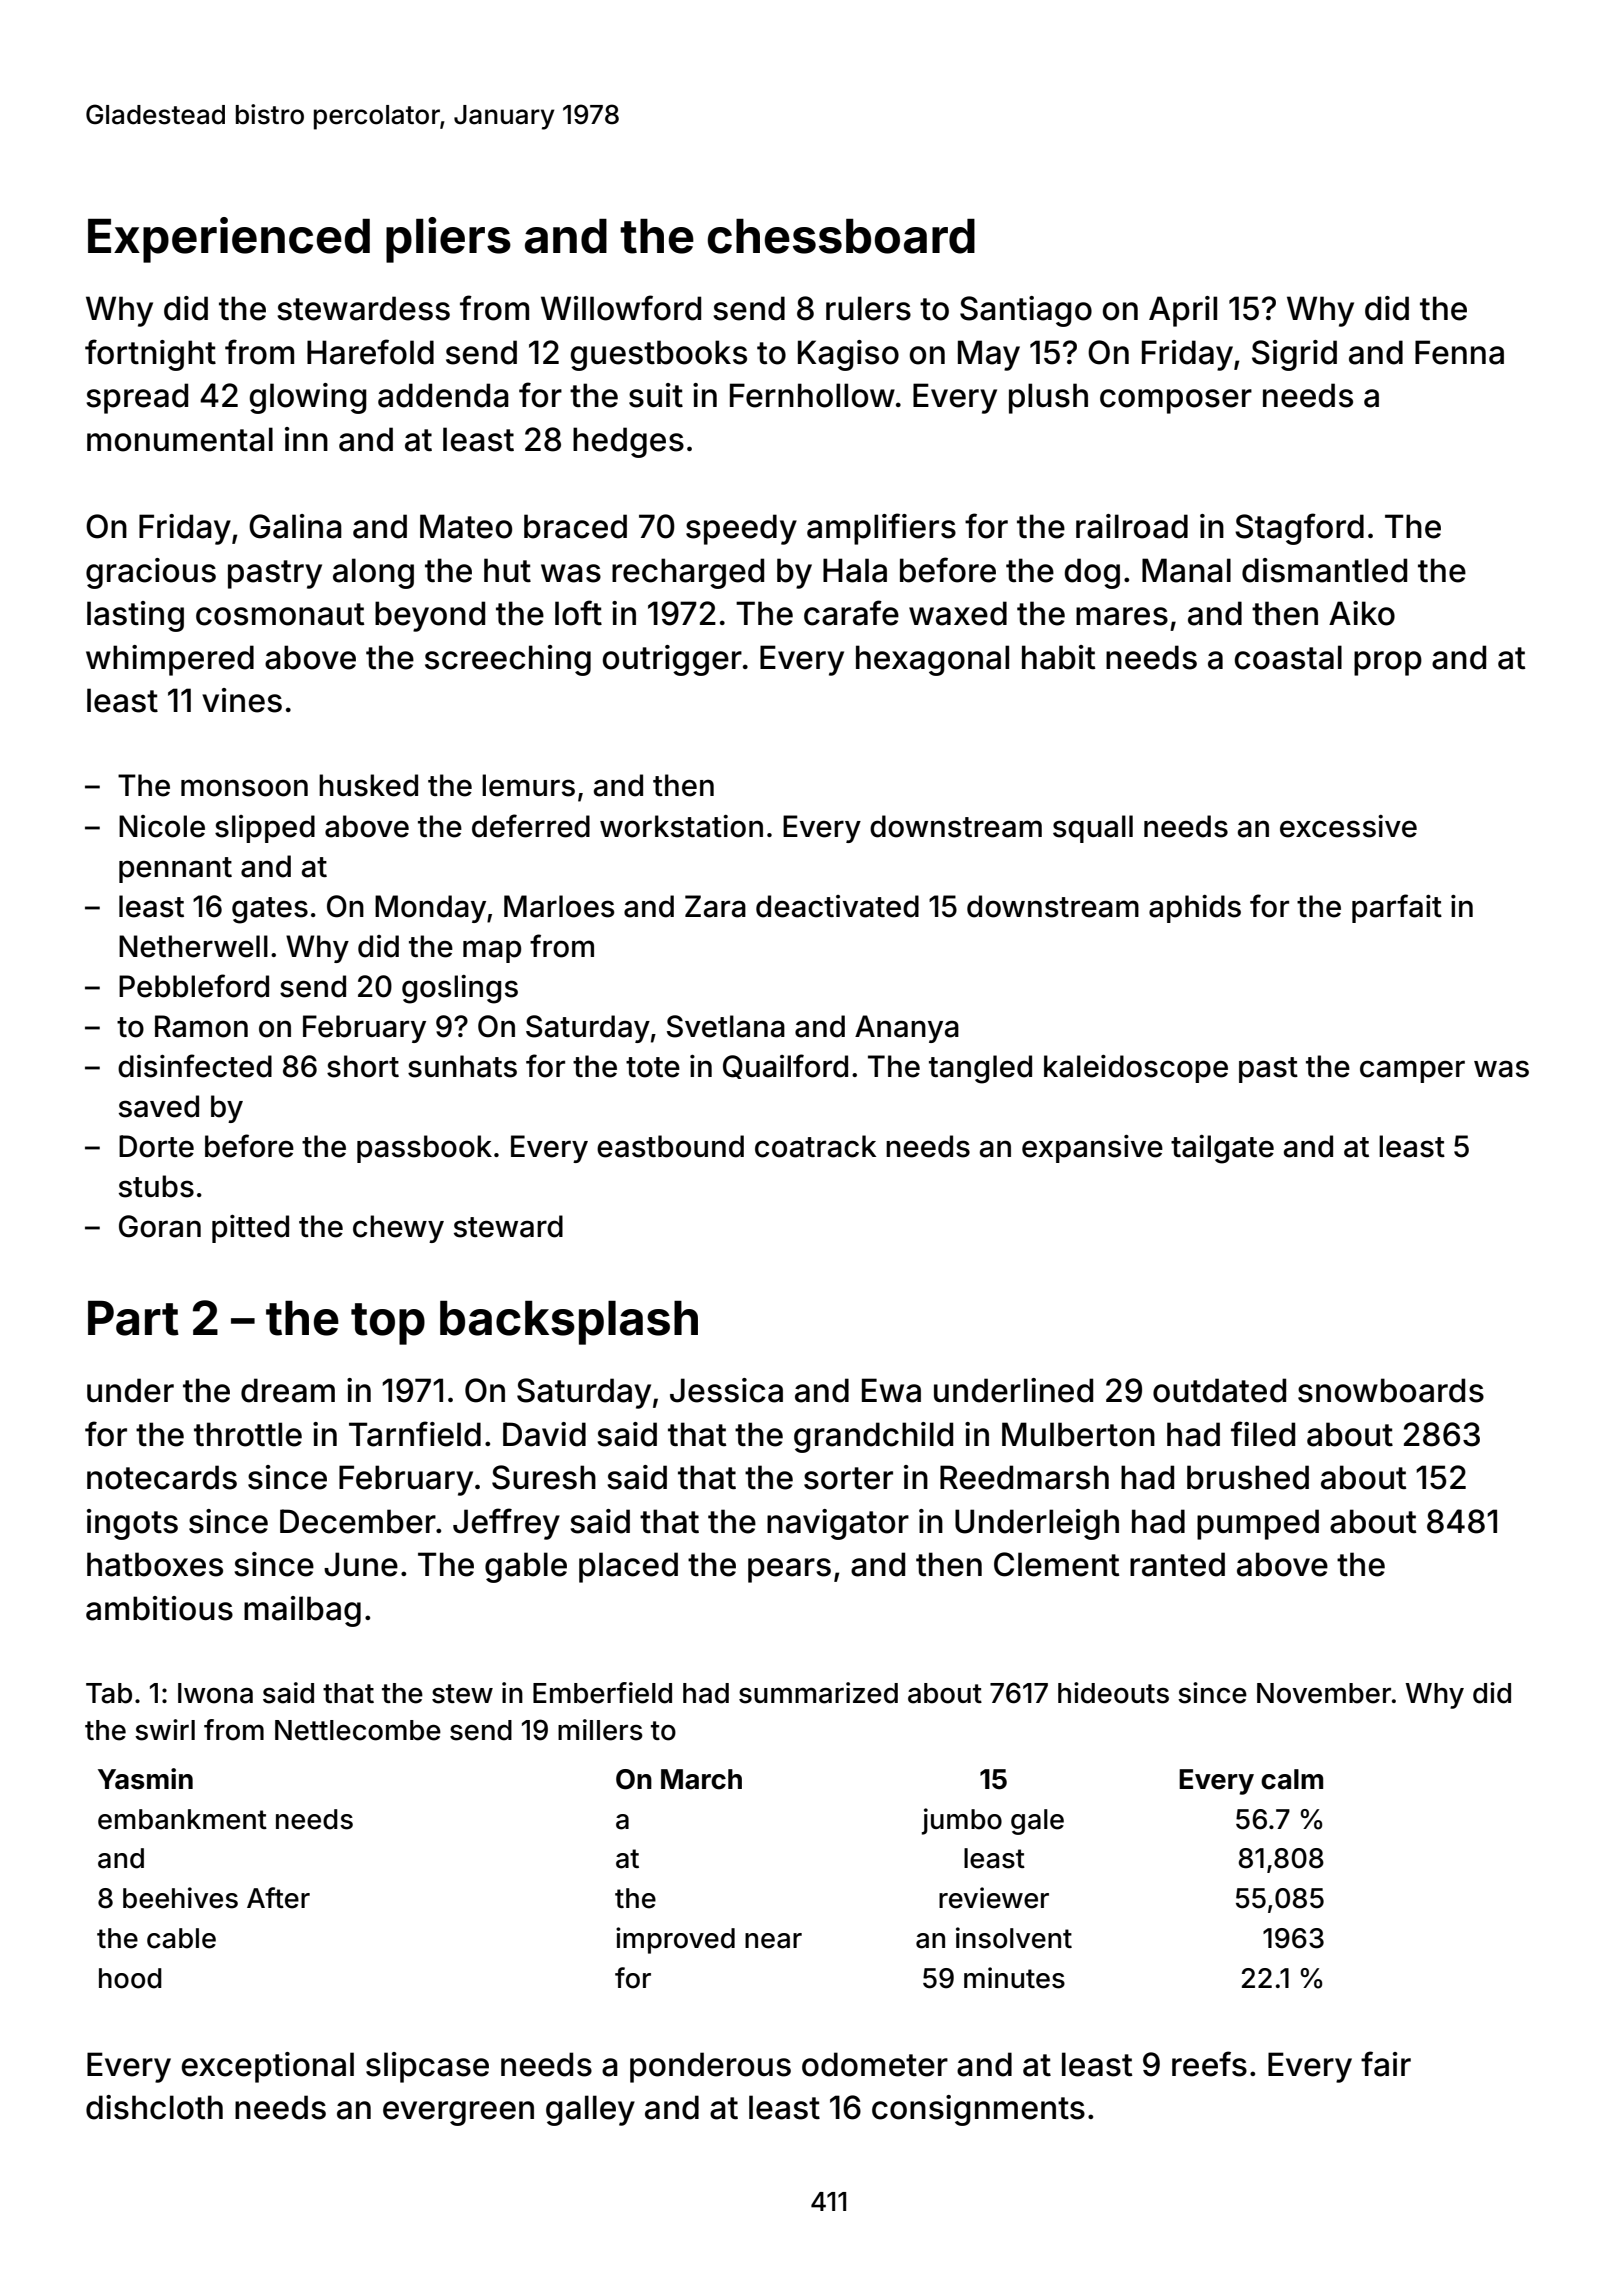 The height and width of the image is (2292, 1620). Describe the element at coordinates (448, 240) in the image. I see `pliers` at that location.
